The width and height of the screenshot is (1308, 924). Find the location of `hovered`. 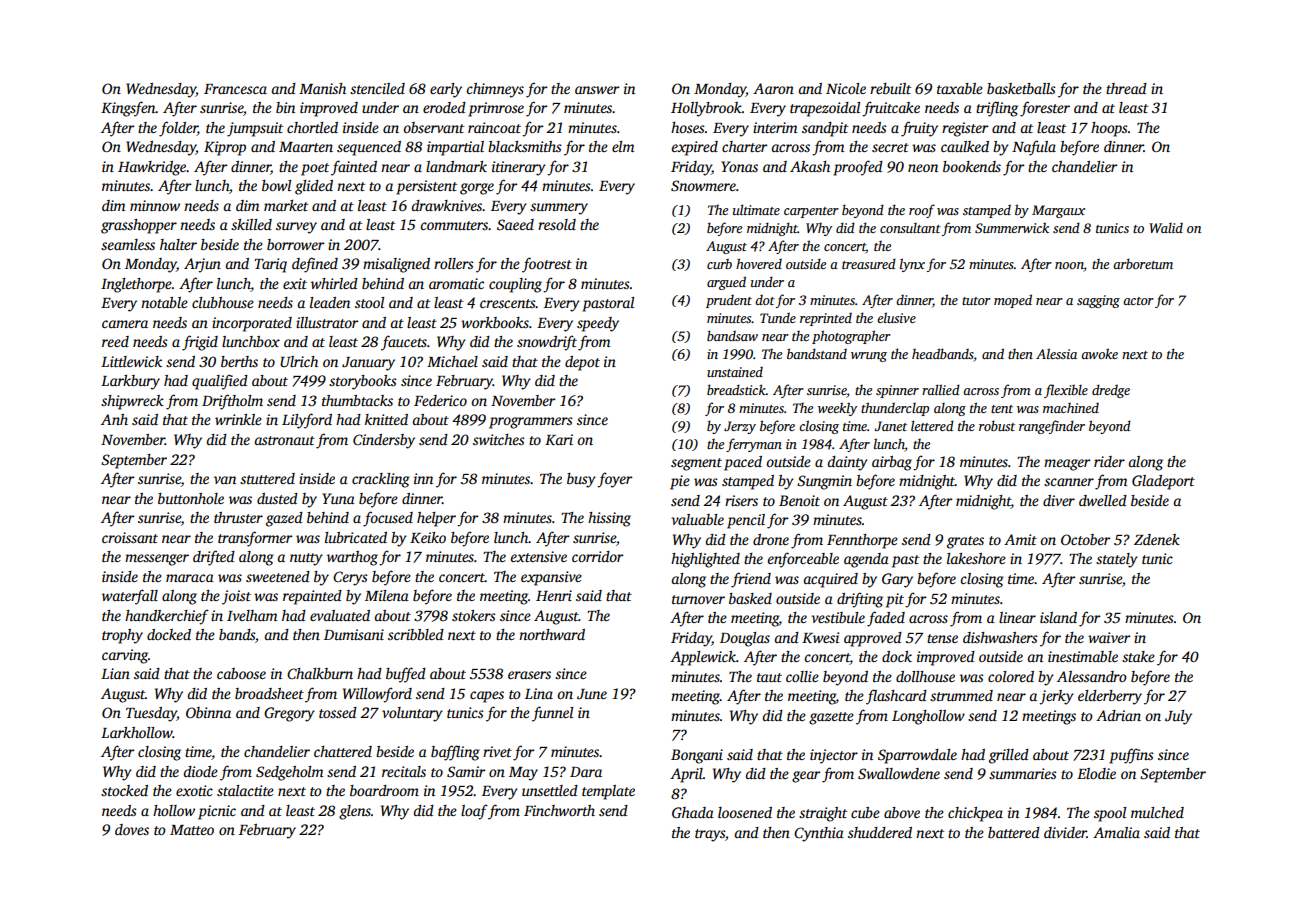

hovered is located at coordinates (759, 263).
